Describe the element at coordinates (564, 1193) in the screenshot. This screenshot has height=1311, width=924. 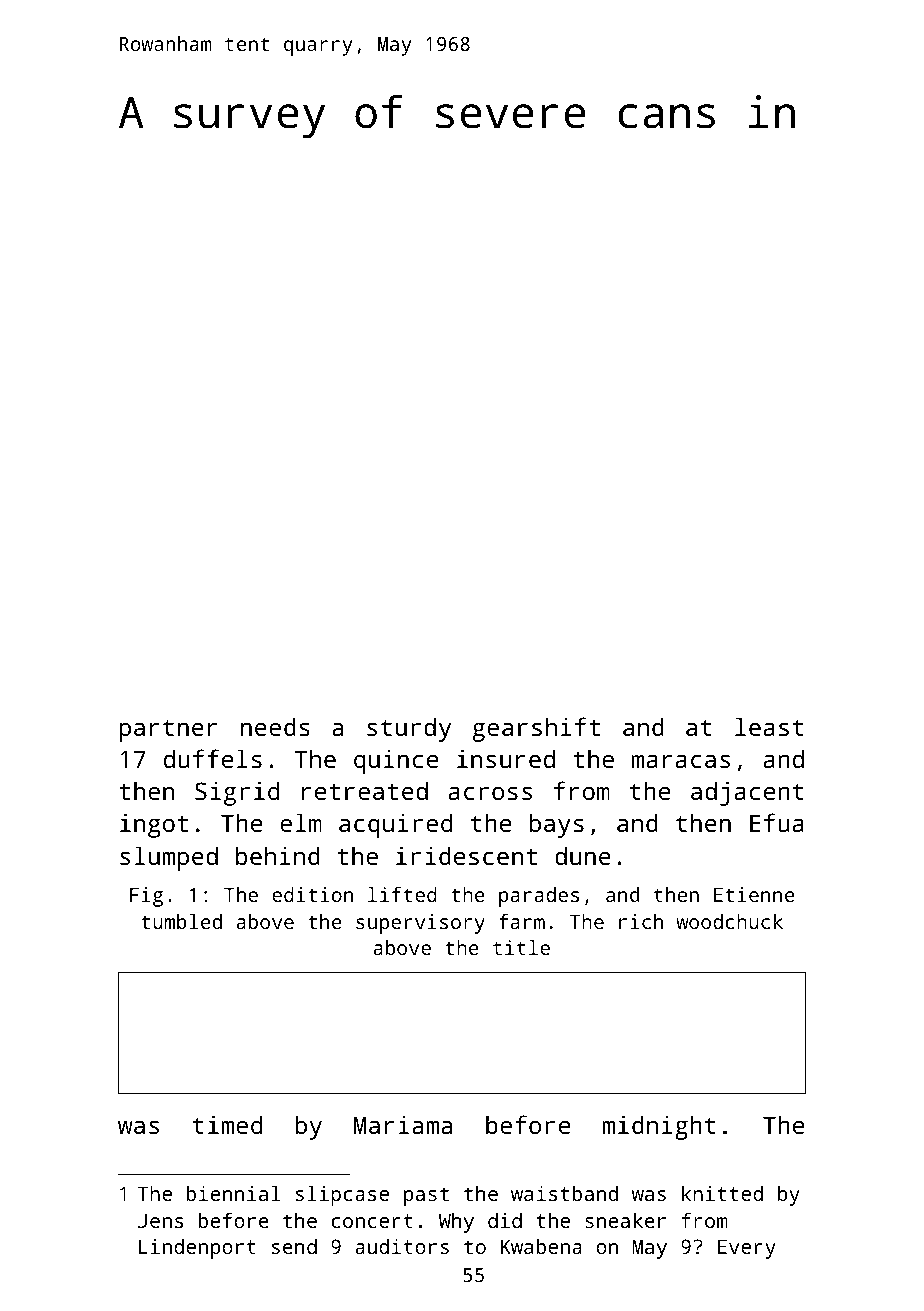
I see `waistband` at that location.
